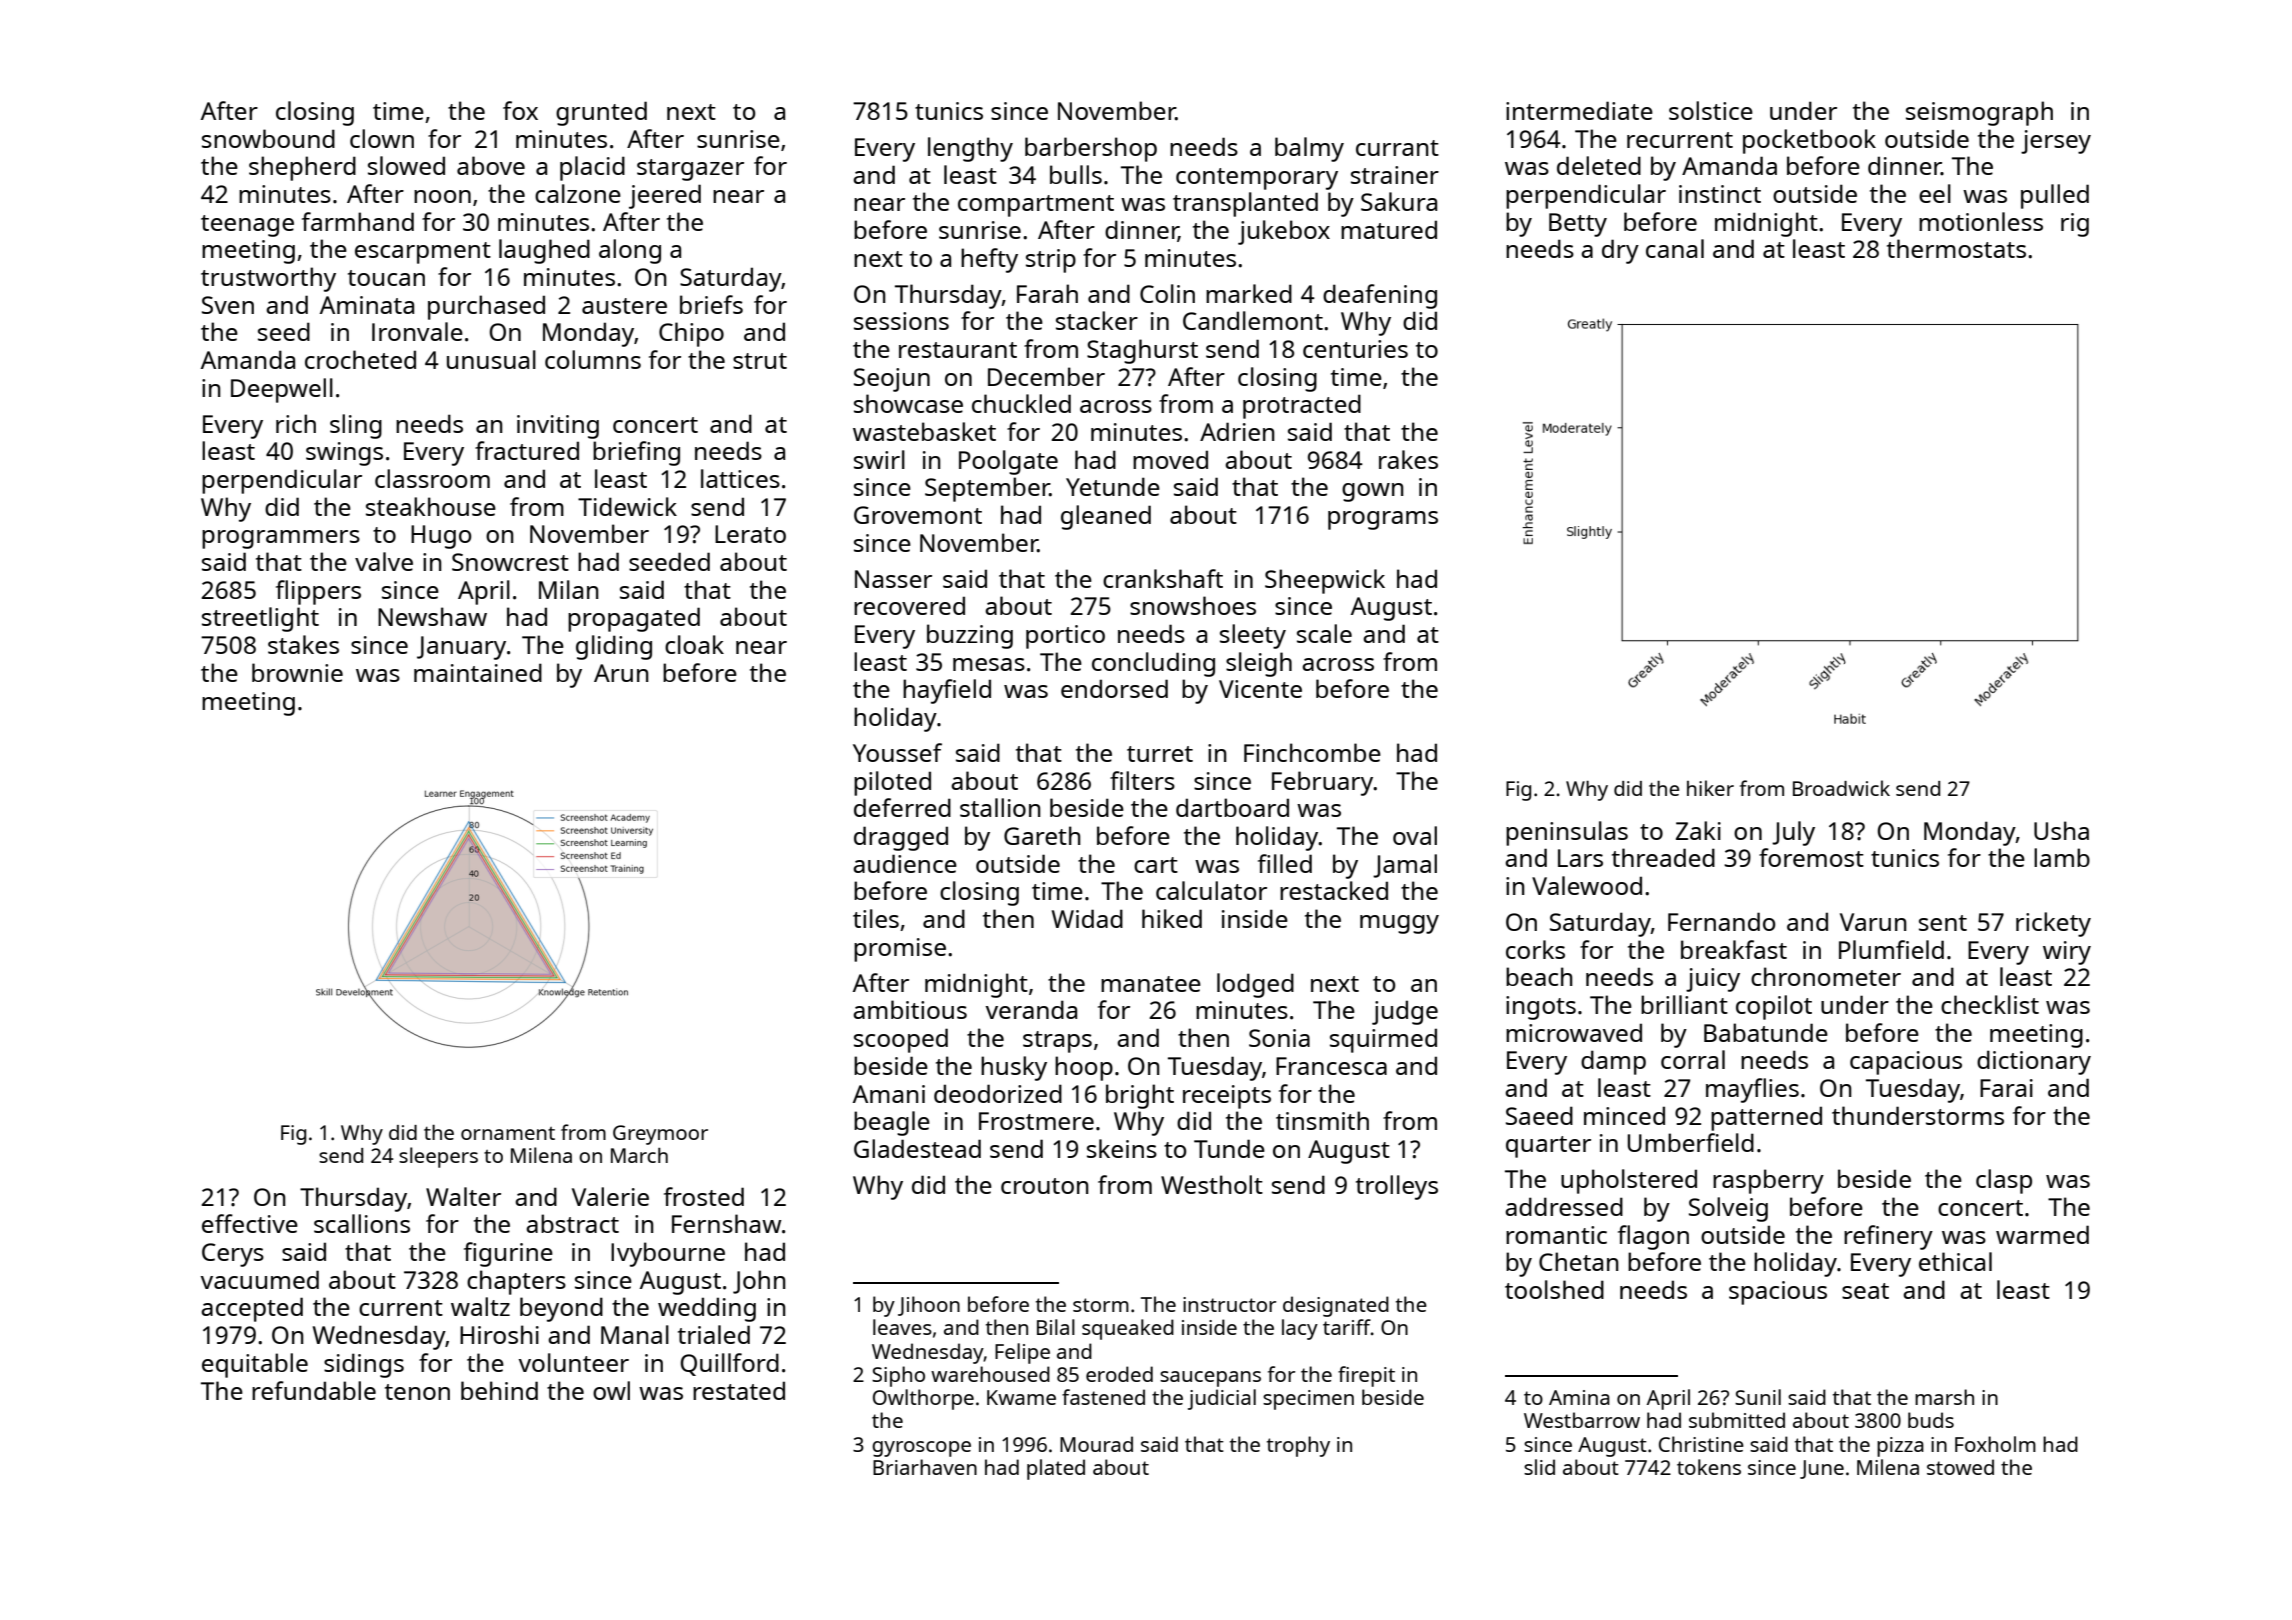 This screenshot has width=2292, height=1620. Describe the element at coordinates (1336, 1306) in the screenshot. I see `designated` at that location.
